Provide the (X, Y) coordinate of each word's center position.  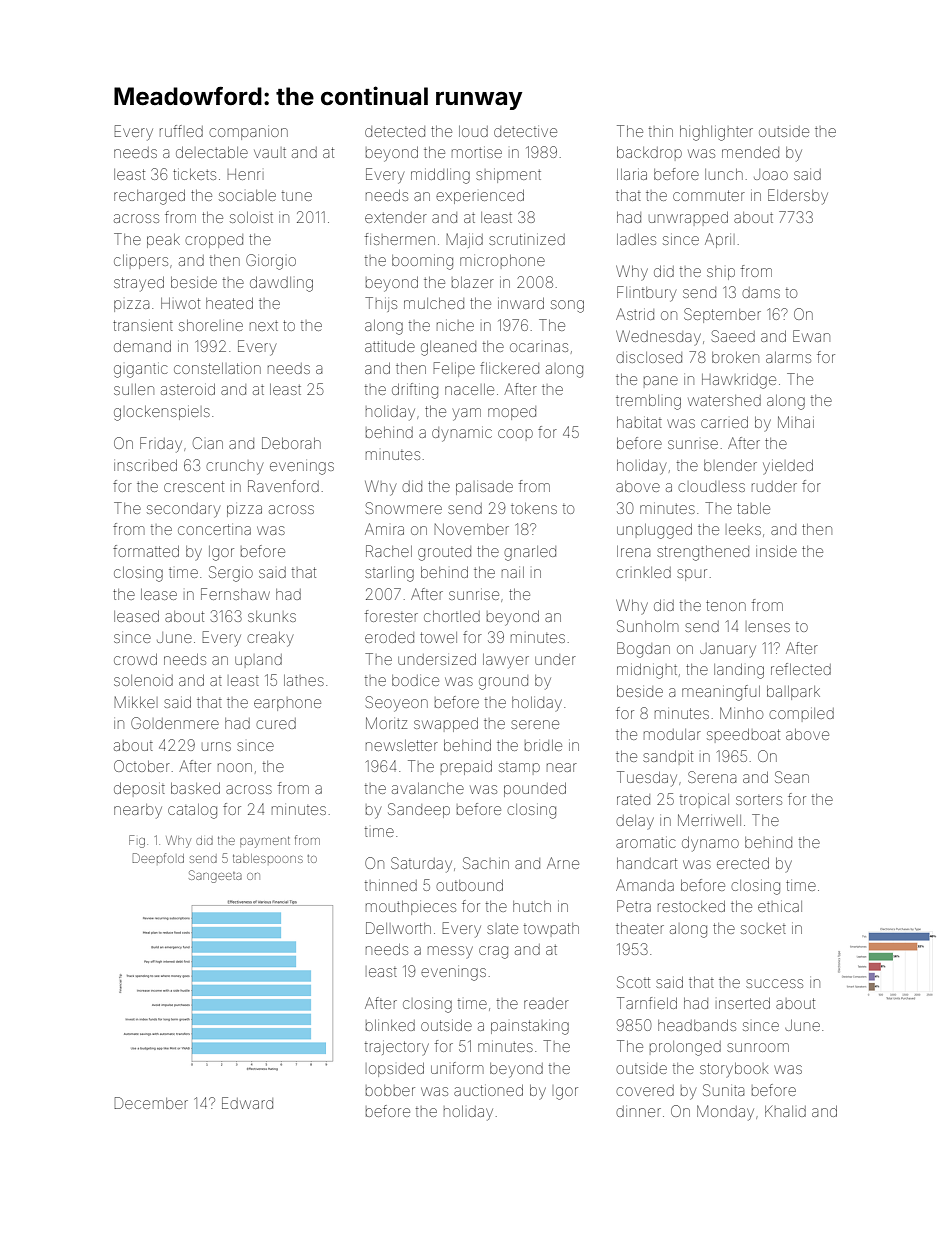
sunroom (758, 1047)
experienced (480, 197)
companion (248, 134)
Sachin (486, 863)
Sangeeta (215, 876)
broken (735, 357)
